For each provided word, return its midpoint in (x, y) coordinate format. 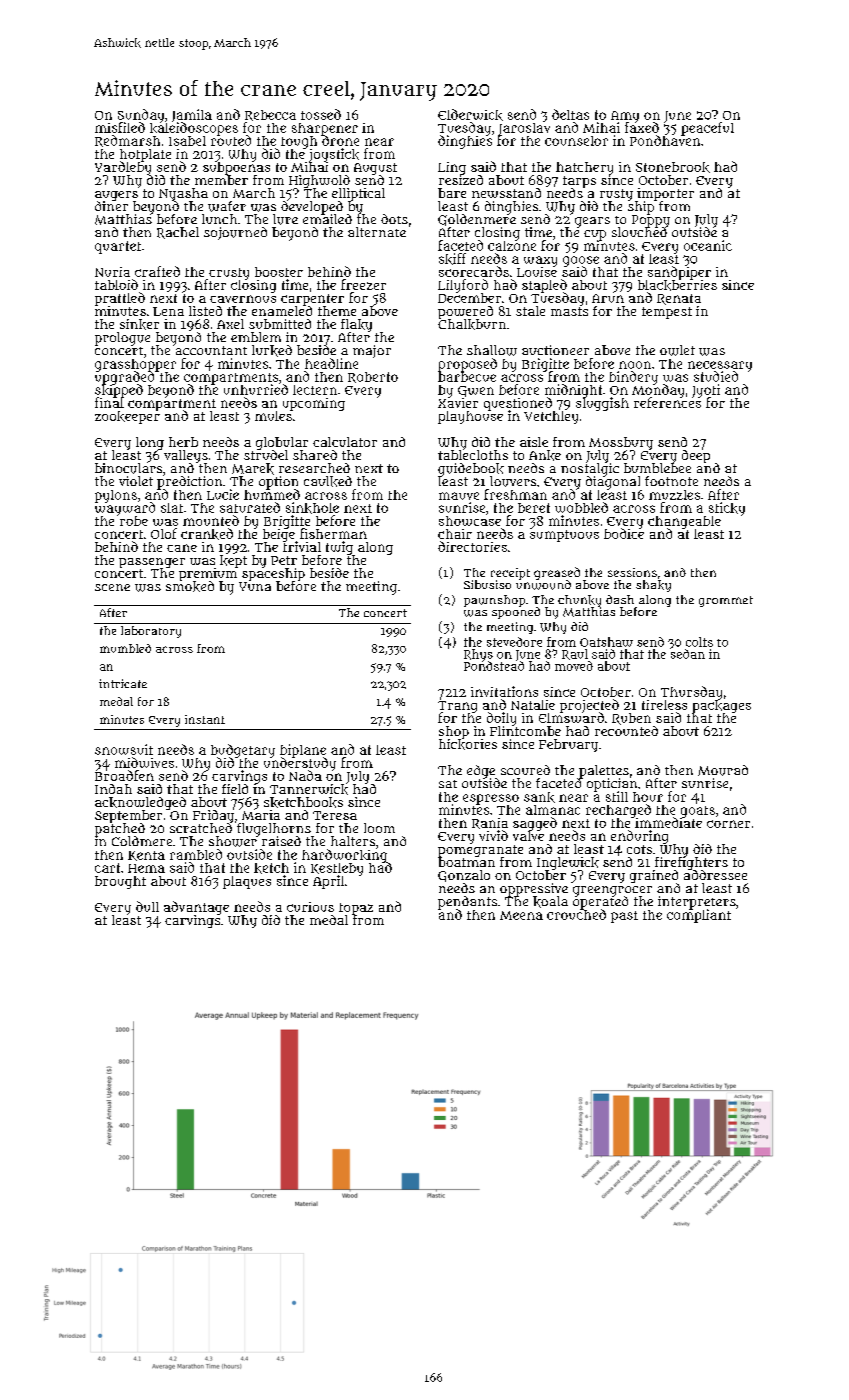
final (109, 403)
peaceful (707, 129)
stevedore (514, 642)
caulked (328, 481)
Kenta (146, 856)
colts (699, 642)
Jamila (192, 115)
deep (696, 456)
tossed (321, 114)
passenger (152, 563)
